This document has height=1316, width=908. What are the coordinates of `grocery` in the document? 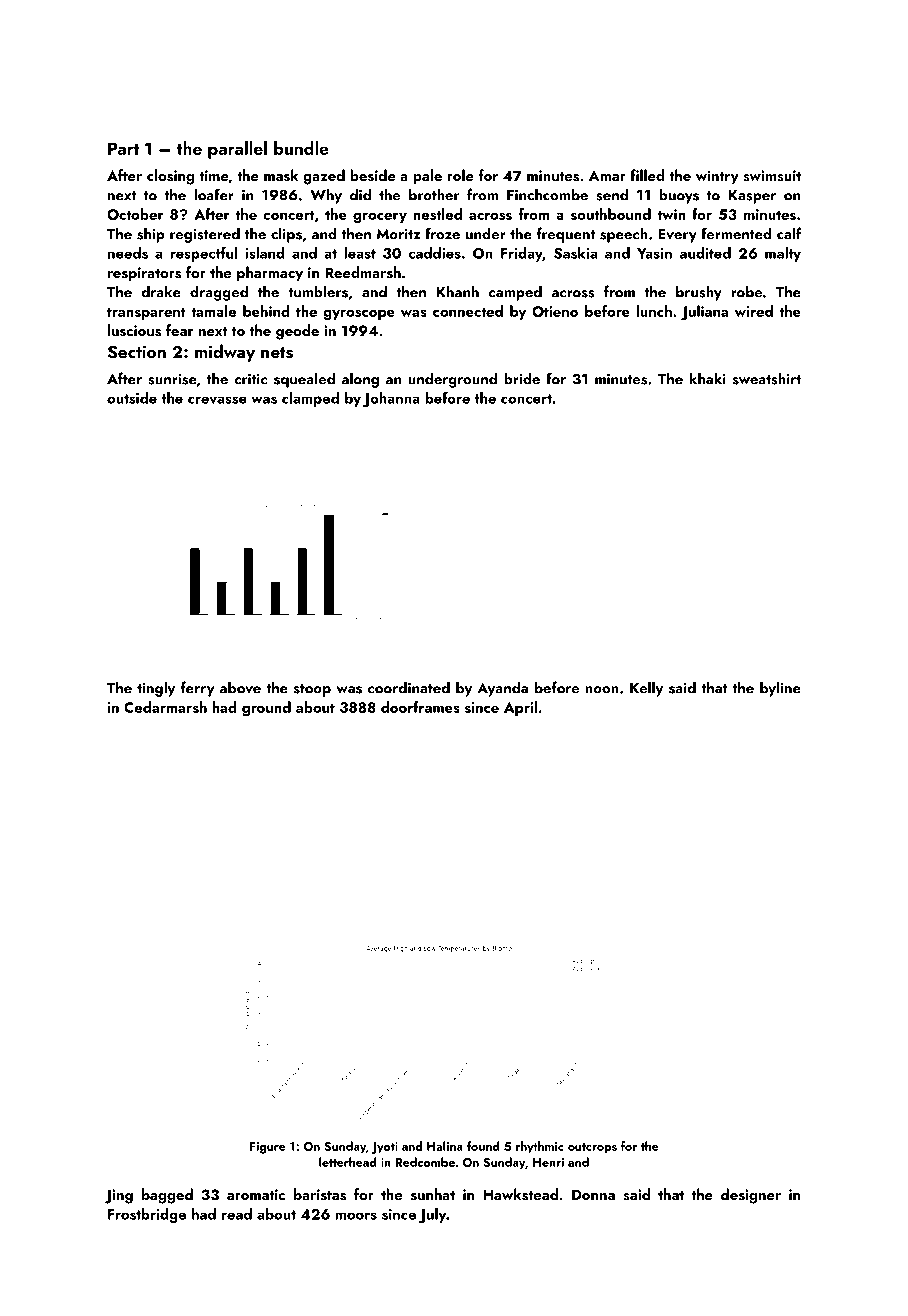 It's located at (380, 218).
